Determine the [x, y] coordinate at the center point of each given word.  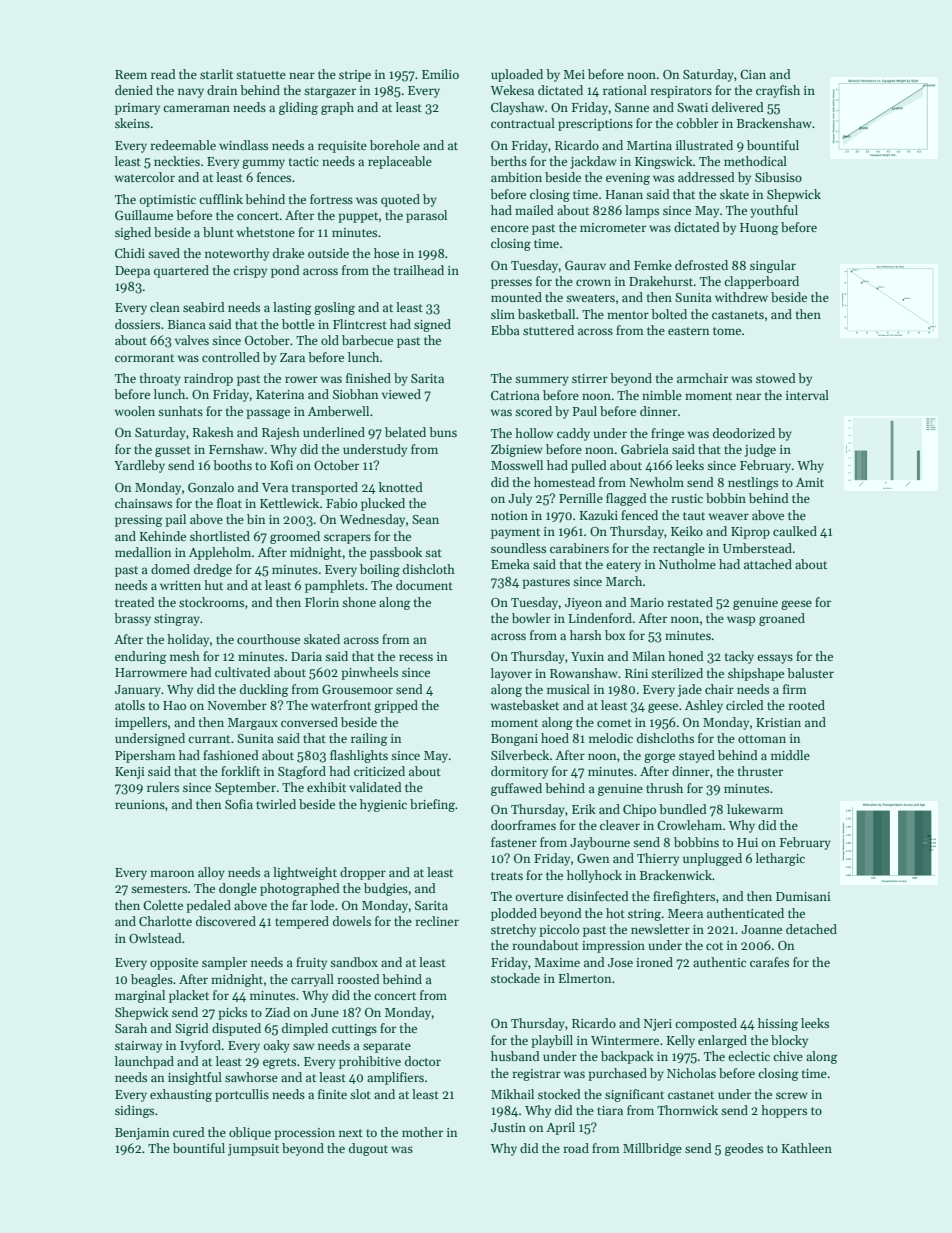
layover [511, 674]
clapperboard [761, 282]
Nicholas [691, 1073]
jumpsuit [253, 1150]
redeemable [183, 145]
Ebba [505, 330]
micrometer [613, 227]
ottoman [762, 739]
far [300, 905]
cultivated [243, 672]
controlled [231, 357]
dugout [368, 1149]
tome [727, 331]
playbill [552, 1041]
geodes [744, 1149]
